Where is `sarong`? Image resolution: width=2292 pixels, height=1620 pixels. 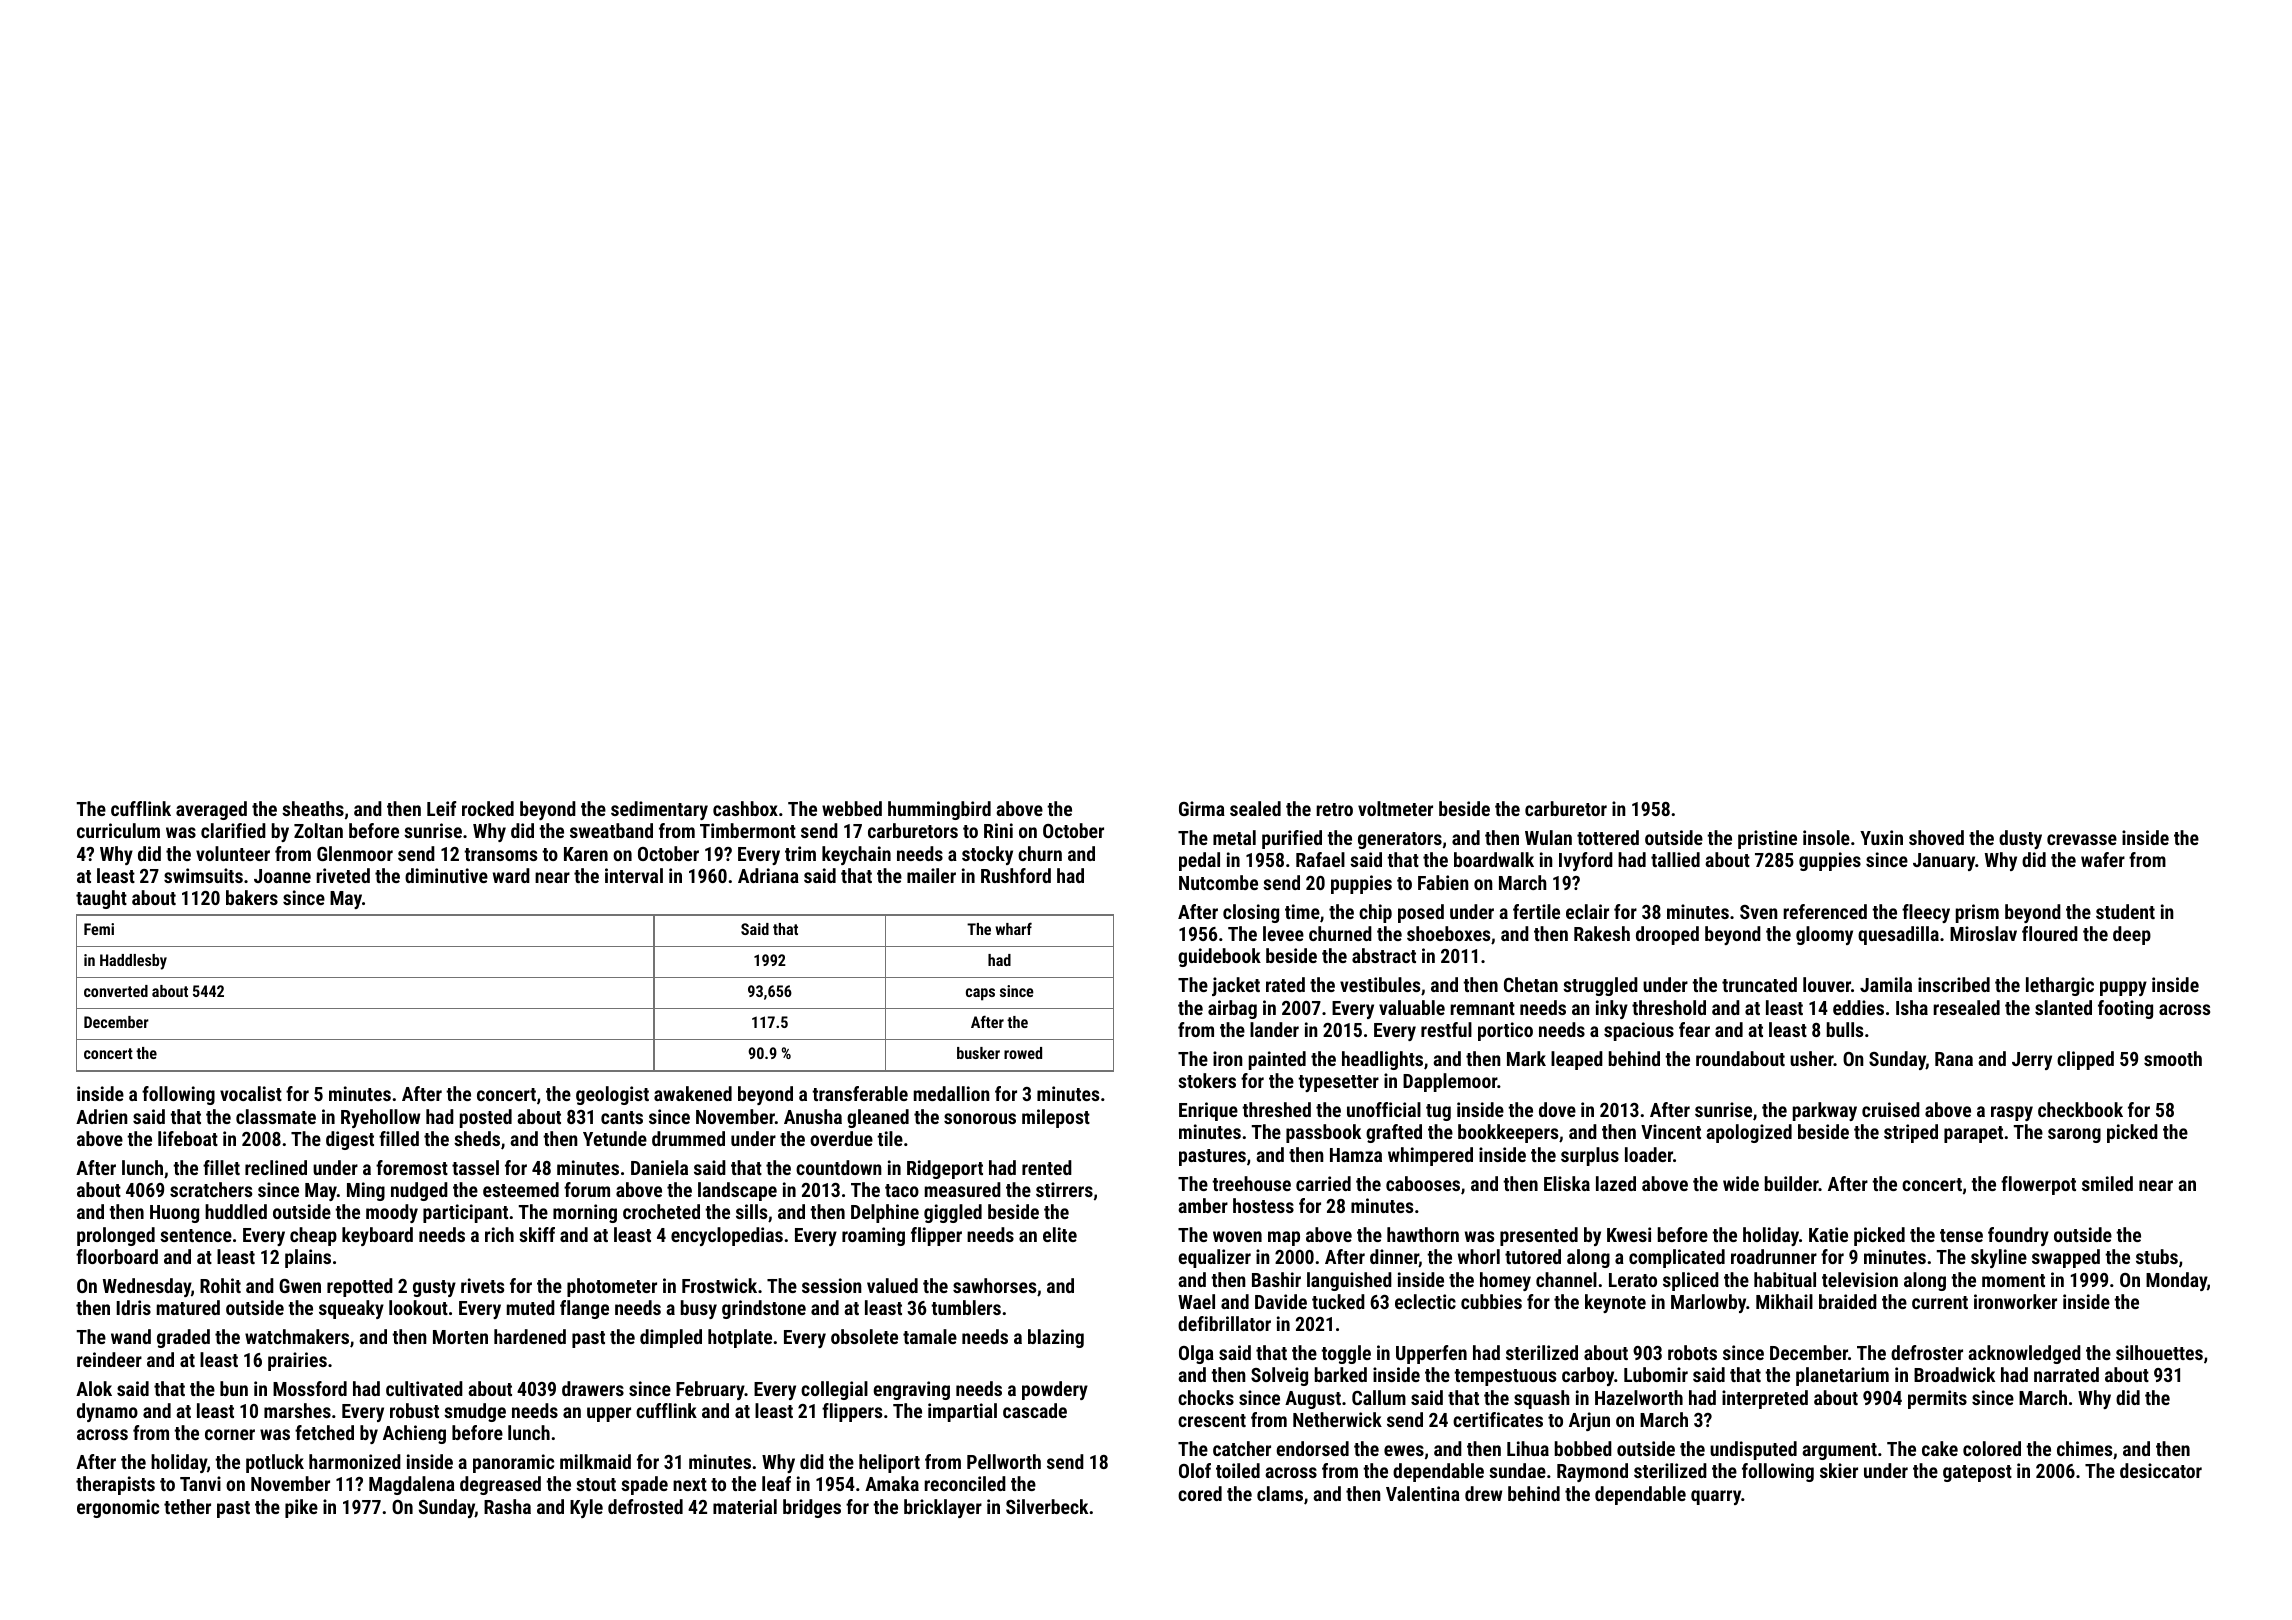 sarong is located at coordinates (2074, 1135).
